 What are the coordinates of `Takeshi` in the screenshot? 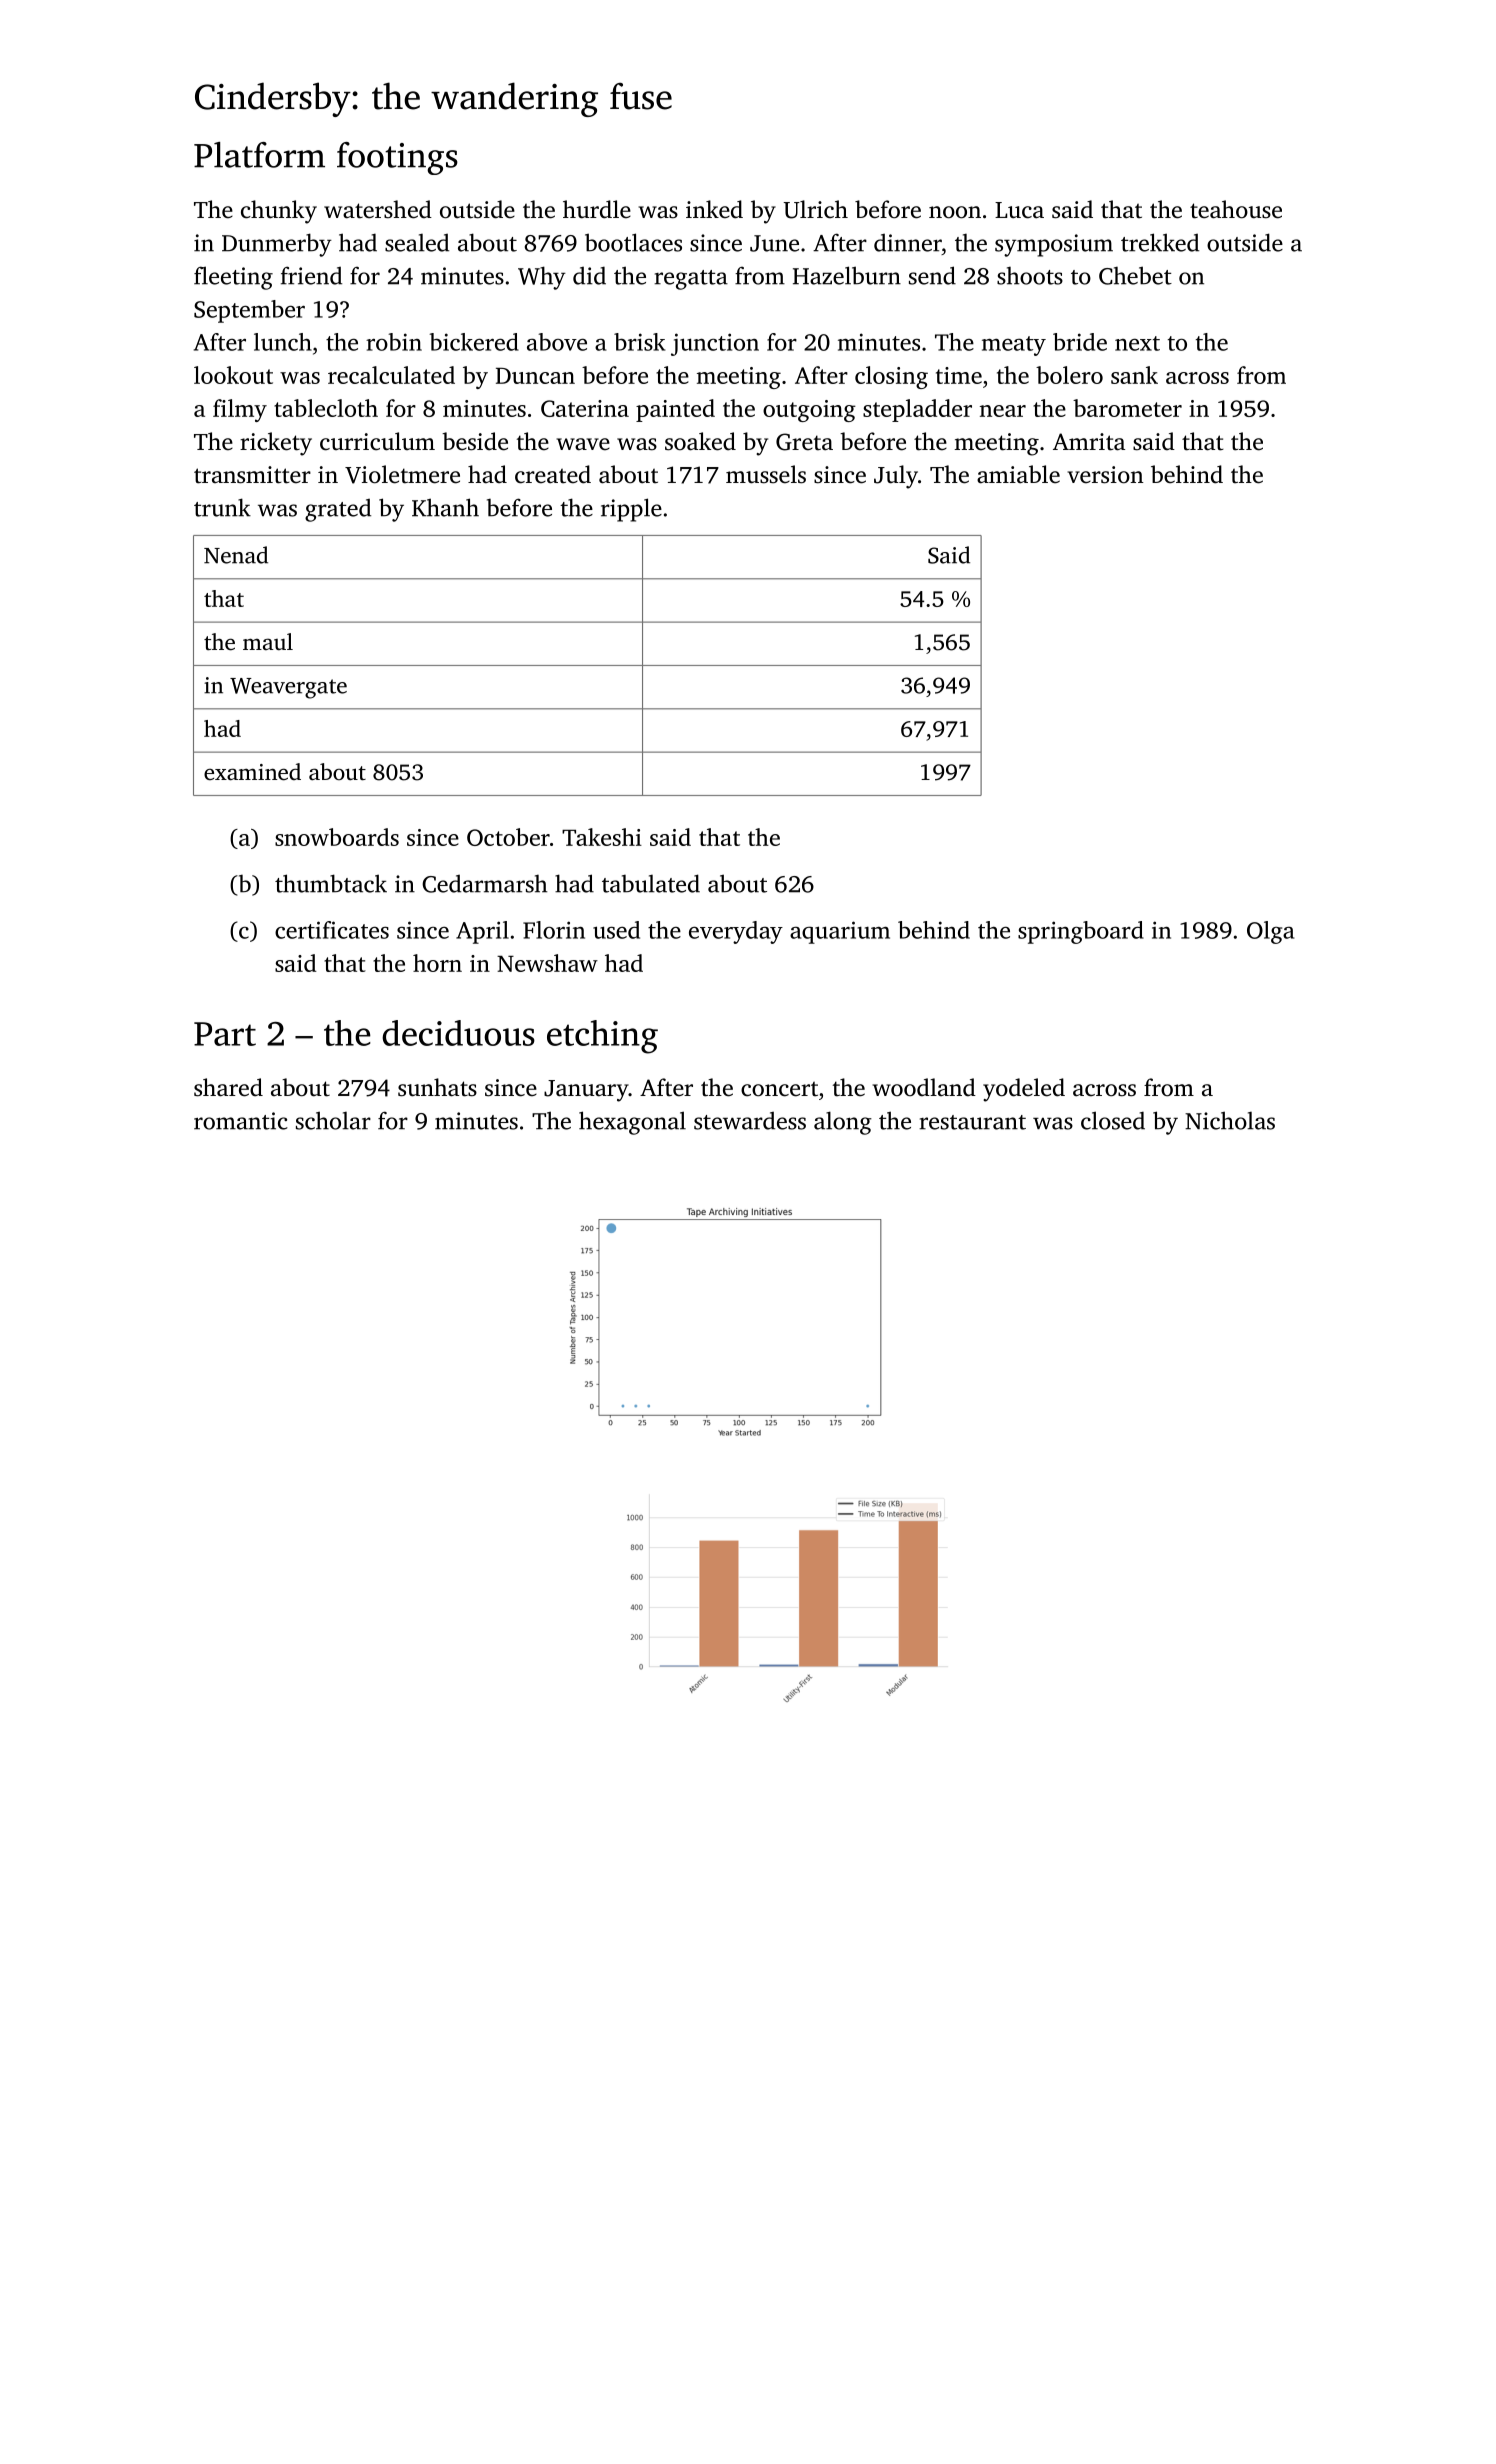 It's located at (602, 837).
